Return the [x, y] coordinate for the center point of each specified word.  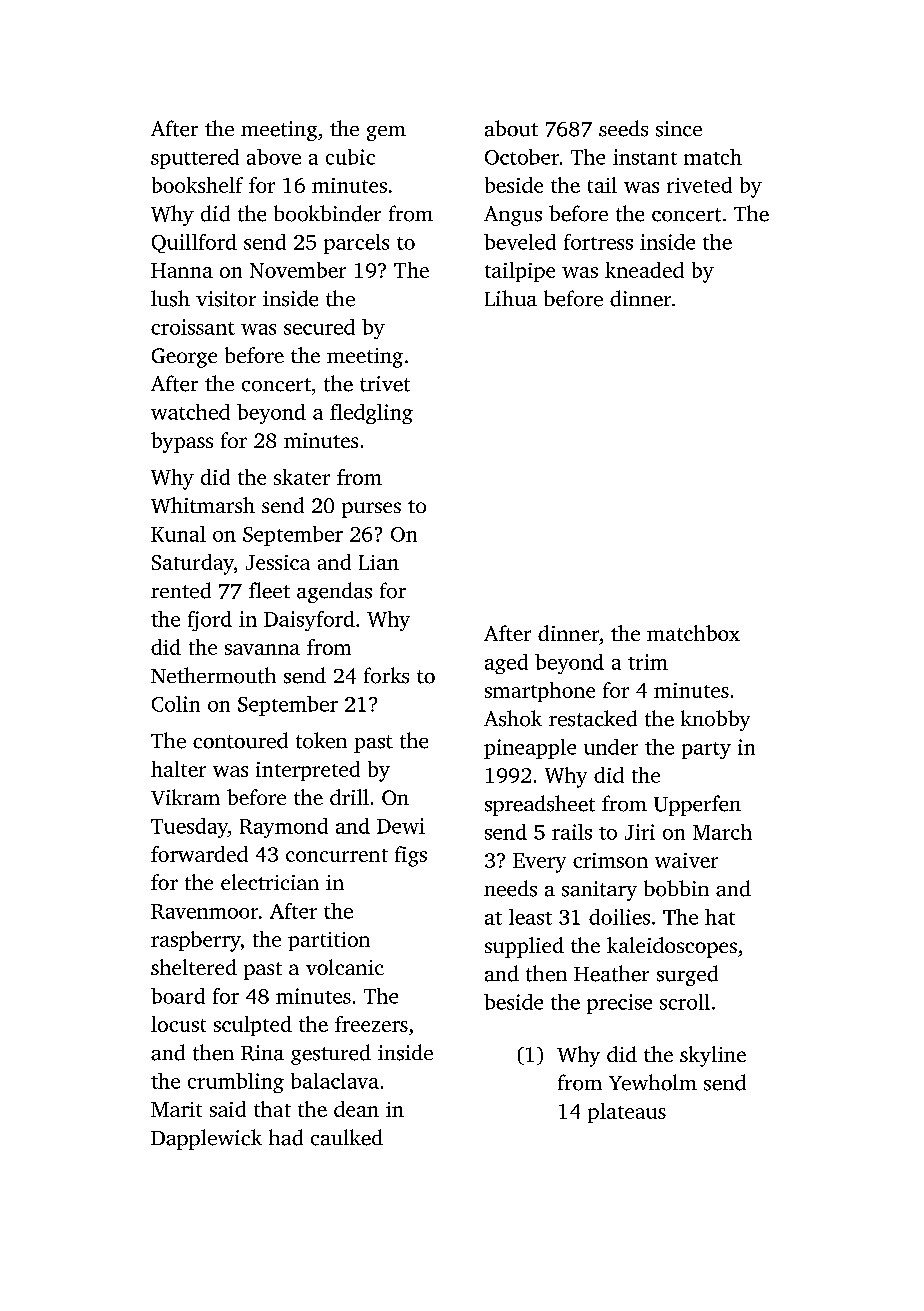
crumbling [236, 1083]
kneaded [644, 270]
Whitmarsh [203, 505]
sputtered [195, 159]
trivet [385, 384]
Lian [379, 562]
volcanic [345, 967]
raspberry [196, 941]
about [511, 128]
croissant [193, 327]
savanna [262, 649]
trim [648, 662]
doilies [619, 917]
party [706, 750]
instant [645, 157]
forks [386, 675]
